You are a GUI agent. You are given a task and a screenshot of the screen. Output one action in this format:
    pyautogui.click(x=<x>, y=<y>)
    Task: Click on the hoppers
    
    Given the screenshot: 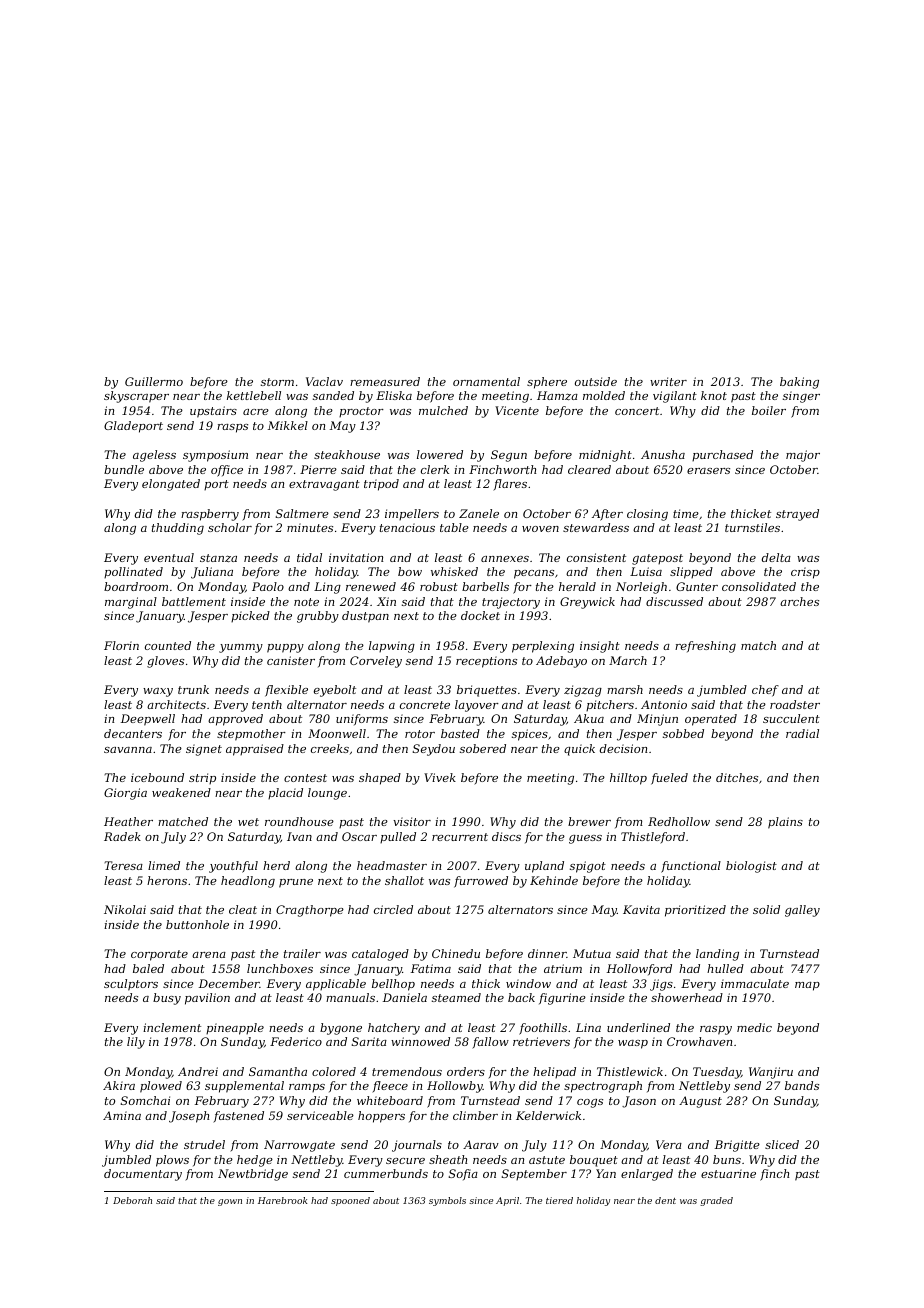 What is the action you would take?
    pyautogui.click(x=381, y=1117)
